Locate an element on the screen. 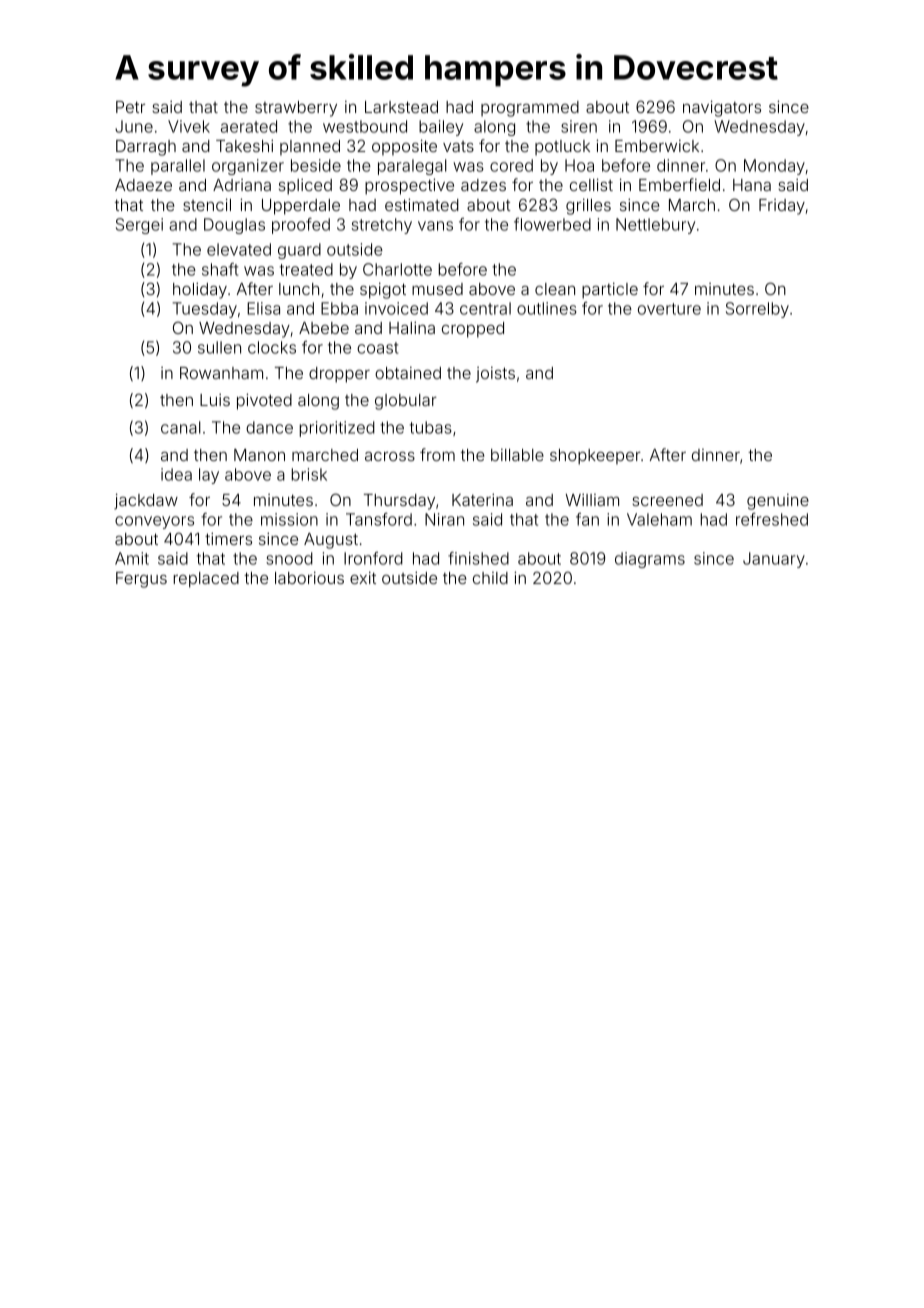 This screenshot has width=924, height=1308. Emberfield is located at coordinates (679, 184).
